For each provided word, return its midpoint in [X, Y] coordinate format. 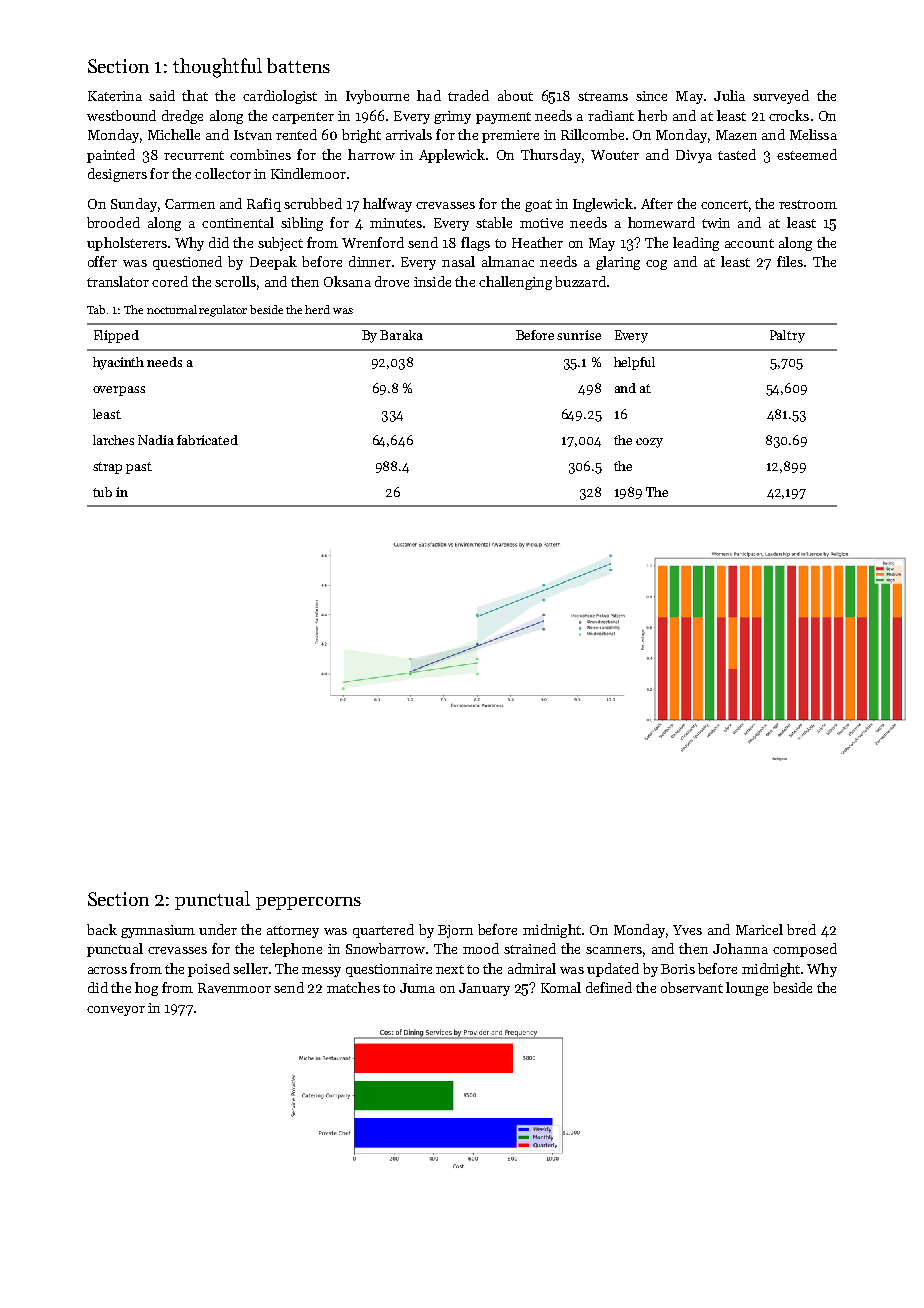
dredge [182, 117]
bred [801, 929]
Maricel [759, 929]
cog [656, 265]
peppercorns [308, 903]
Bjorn [455, 931]
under [218, 929]
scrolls [235, 281]
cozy [649, 443]
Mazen [736, 135]
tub [102, 492]
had [429, 95]
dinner [370, 261]
